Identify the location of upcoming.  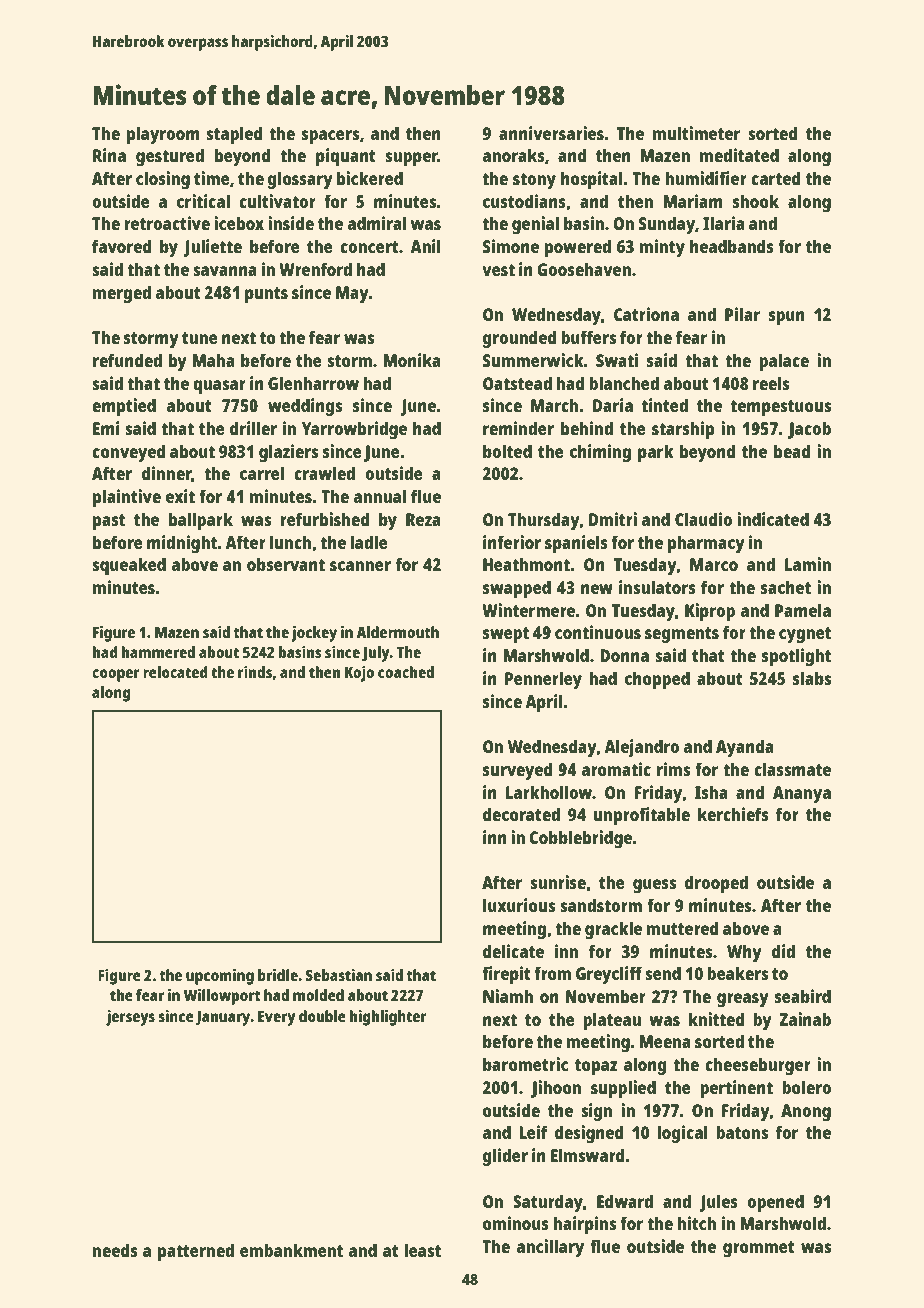
(220, 977).
